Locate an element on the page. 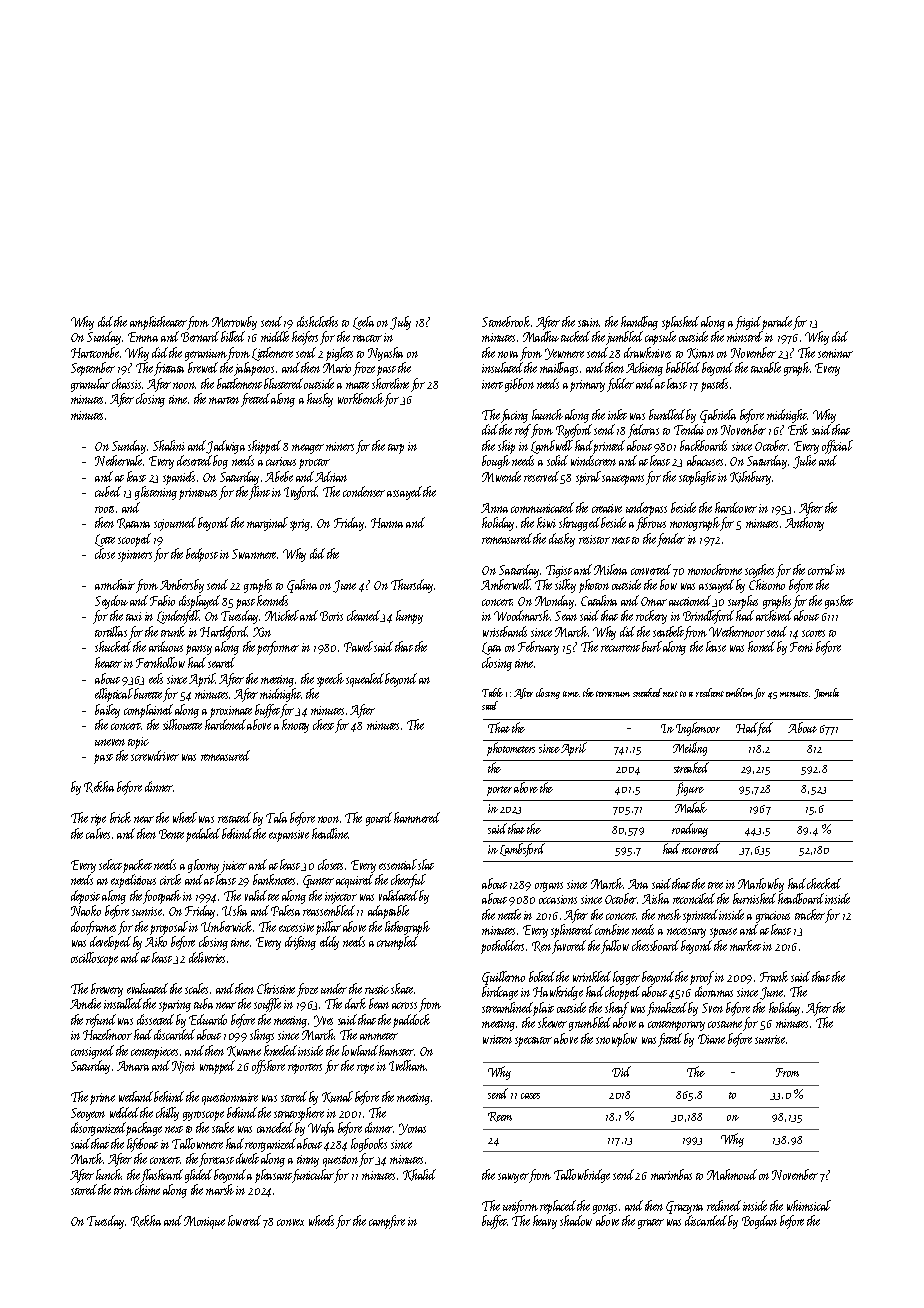 The image size is (924, 1308). seminar is located at coordinates (835, 353).
